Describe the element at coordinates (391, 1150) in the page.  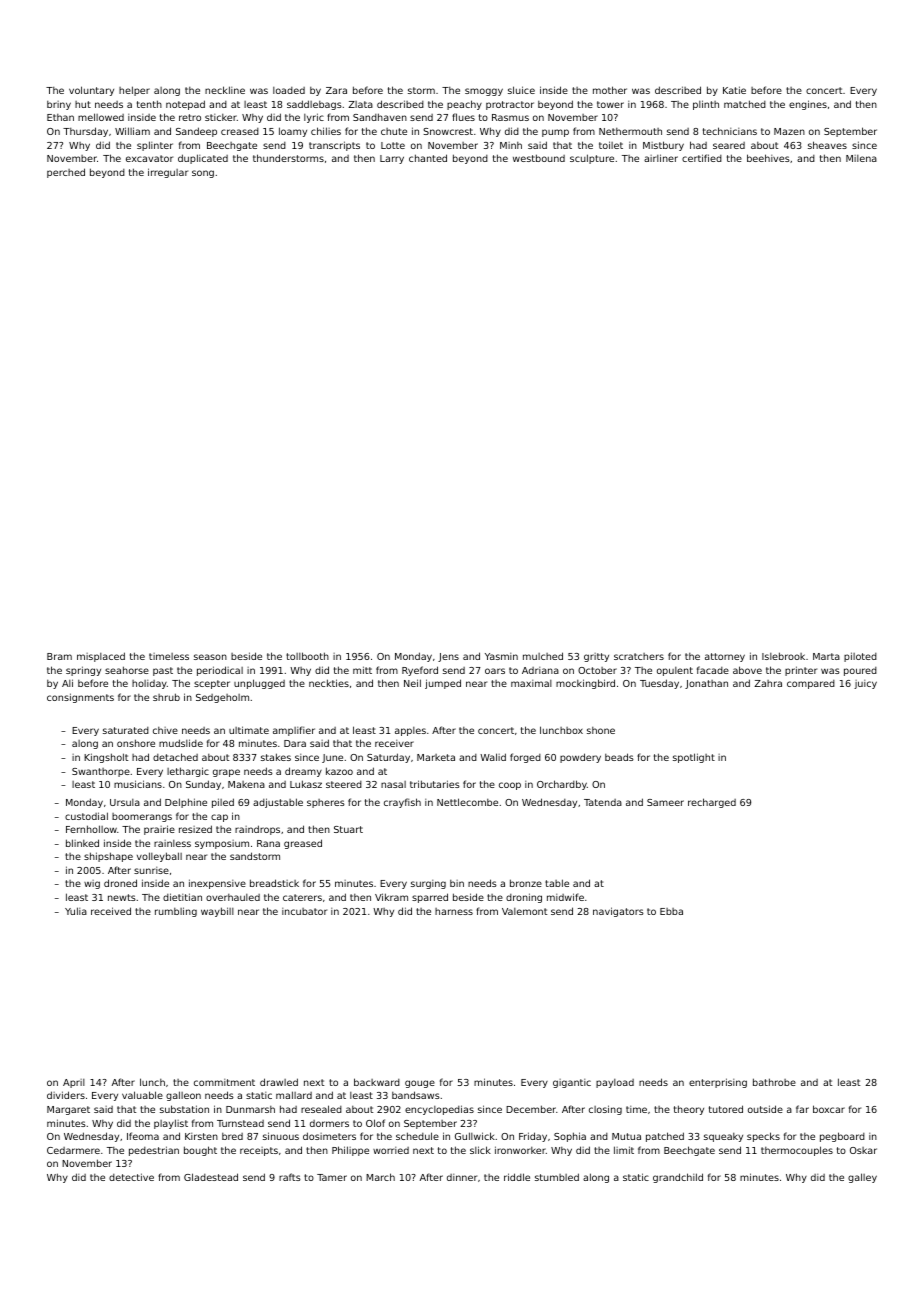
I see `worried` at that location.
